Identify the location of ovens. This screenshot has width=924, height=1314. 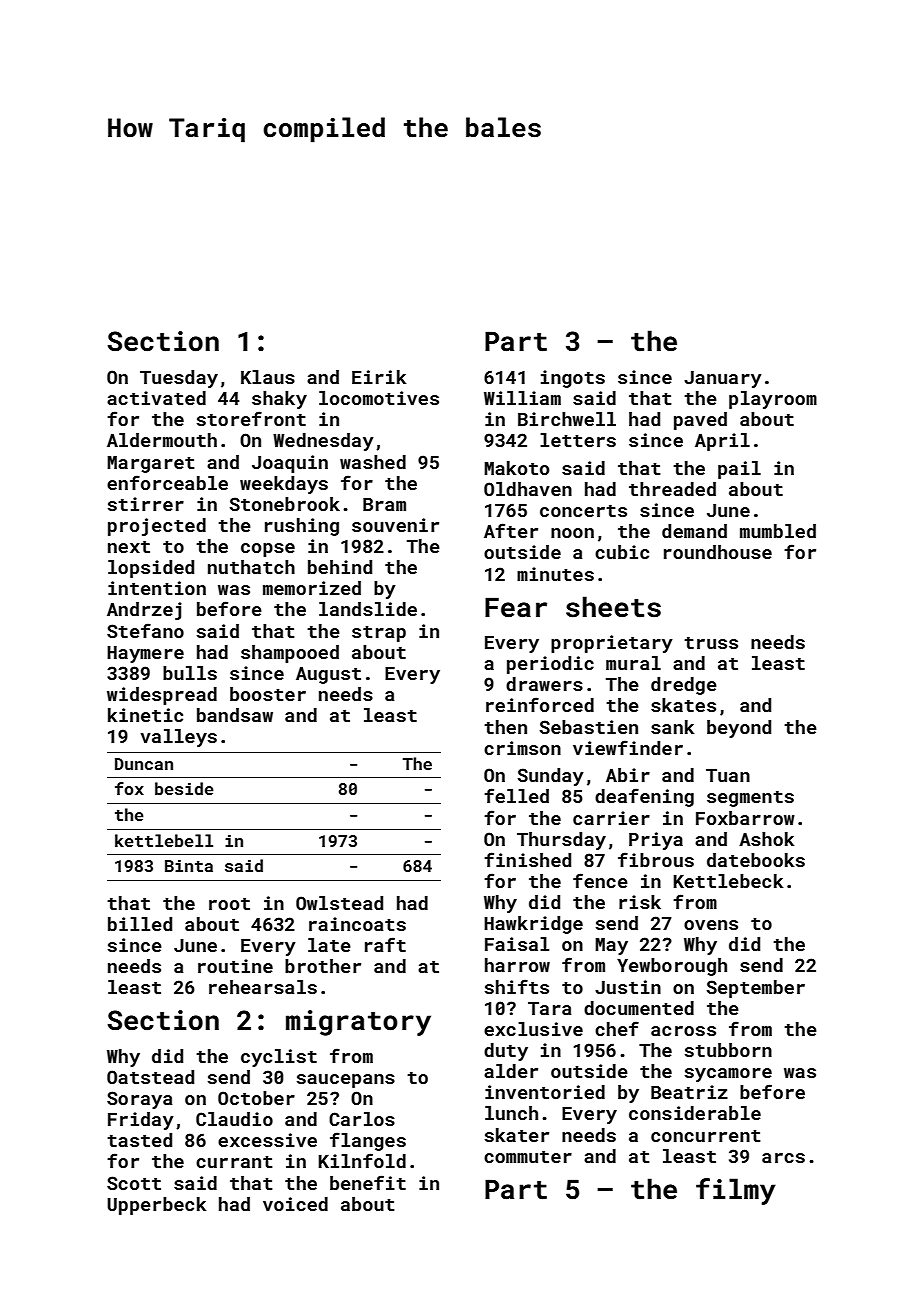
(711, 925).
